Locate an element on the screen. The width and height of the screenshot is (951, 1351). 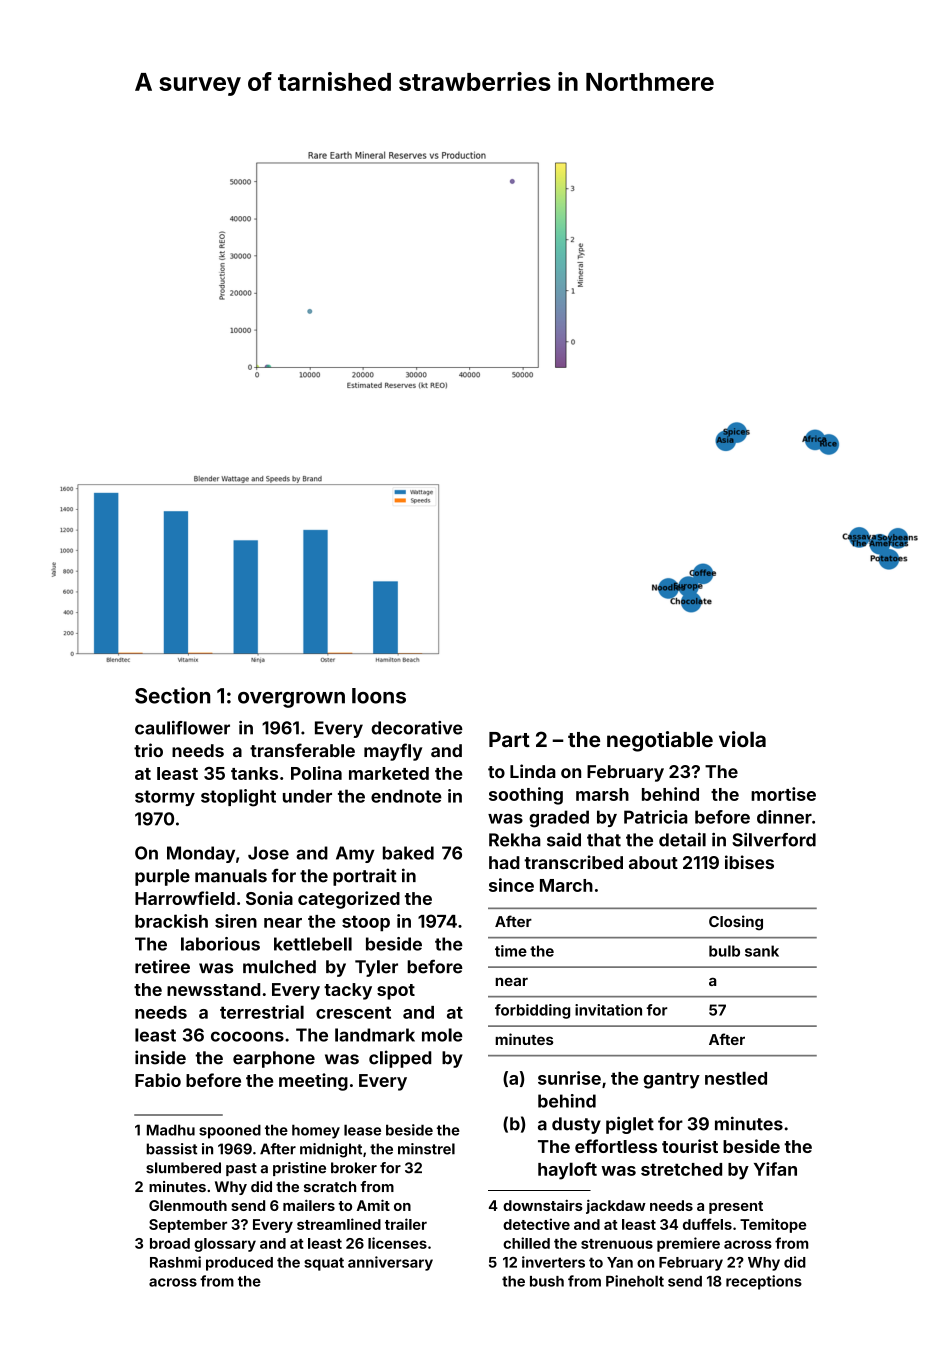
had is located at coordinates (504, 862).
